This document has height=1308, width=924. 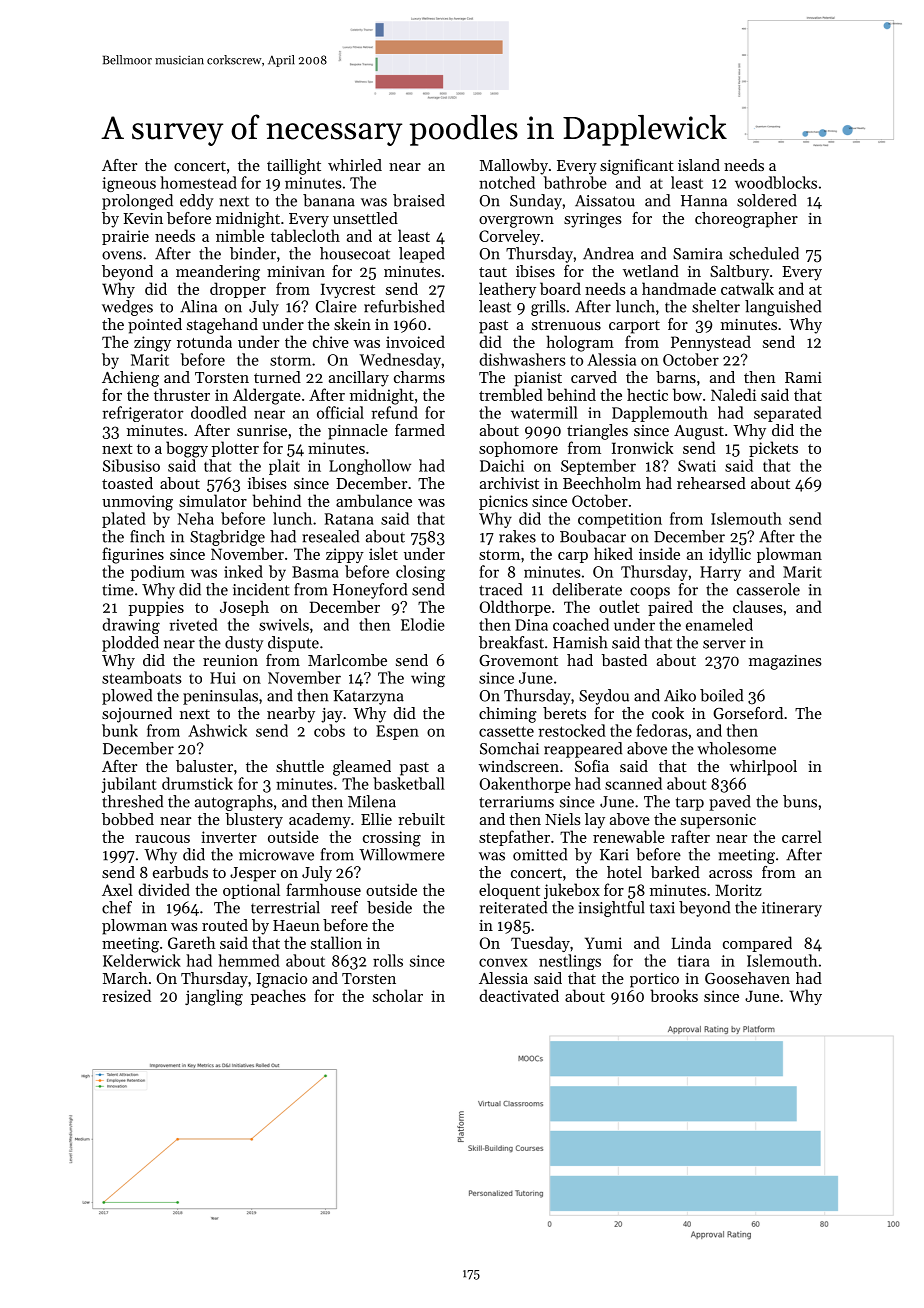 What do you see at coordinates (230, 660) in the document?
I see `reunion` at bounding box center [230, 660].
